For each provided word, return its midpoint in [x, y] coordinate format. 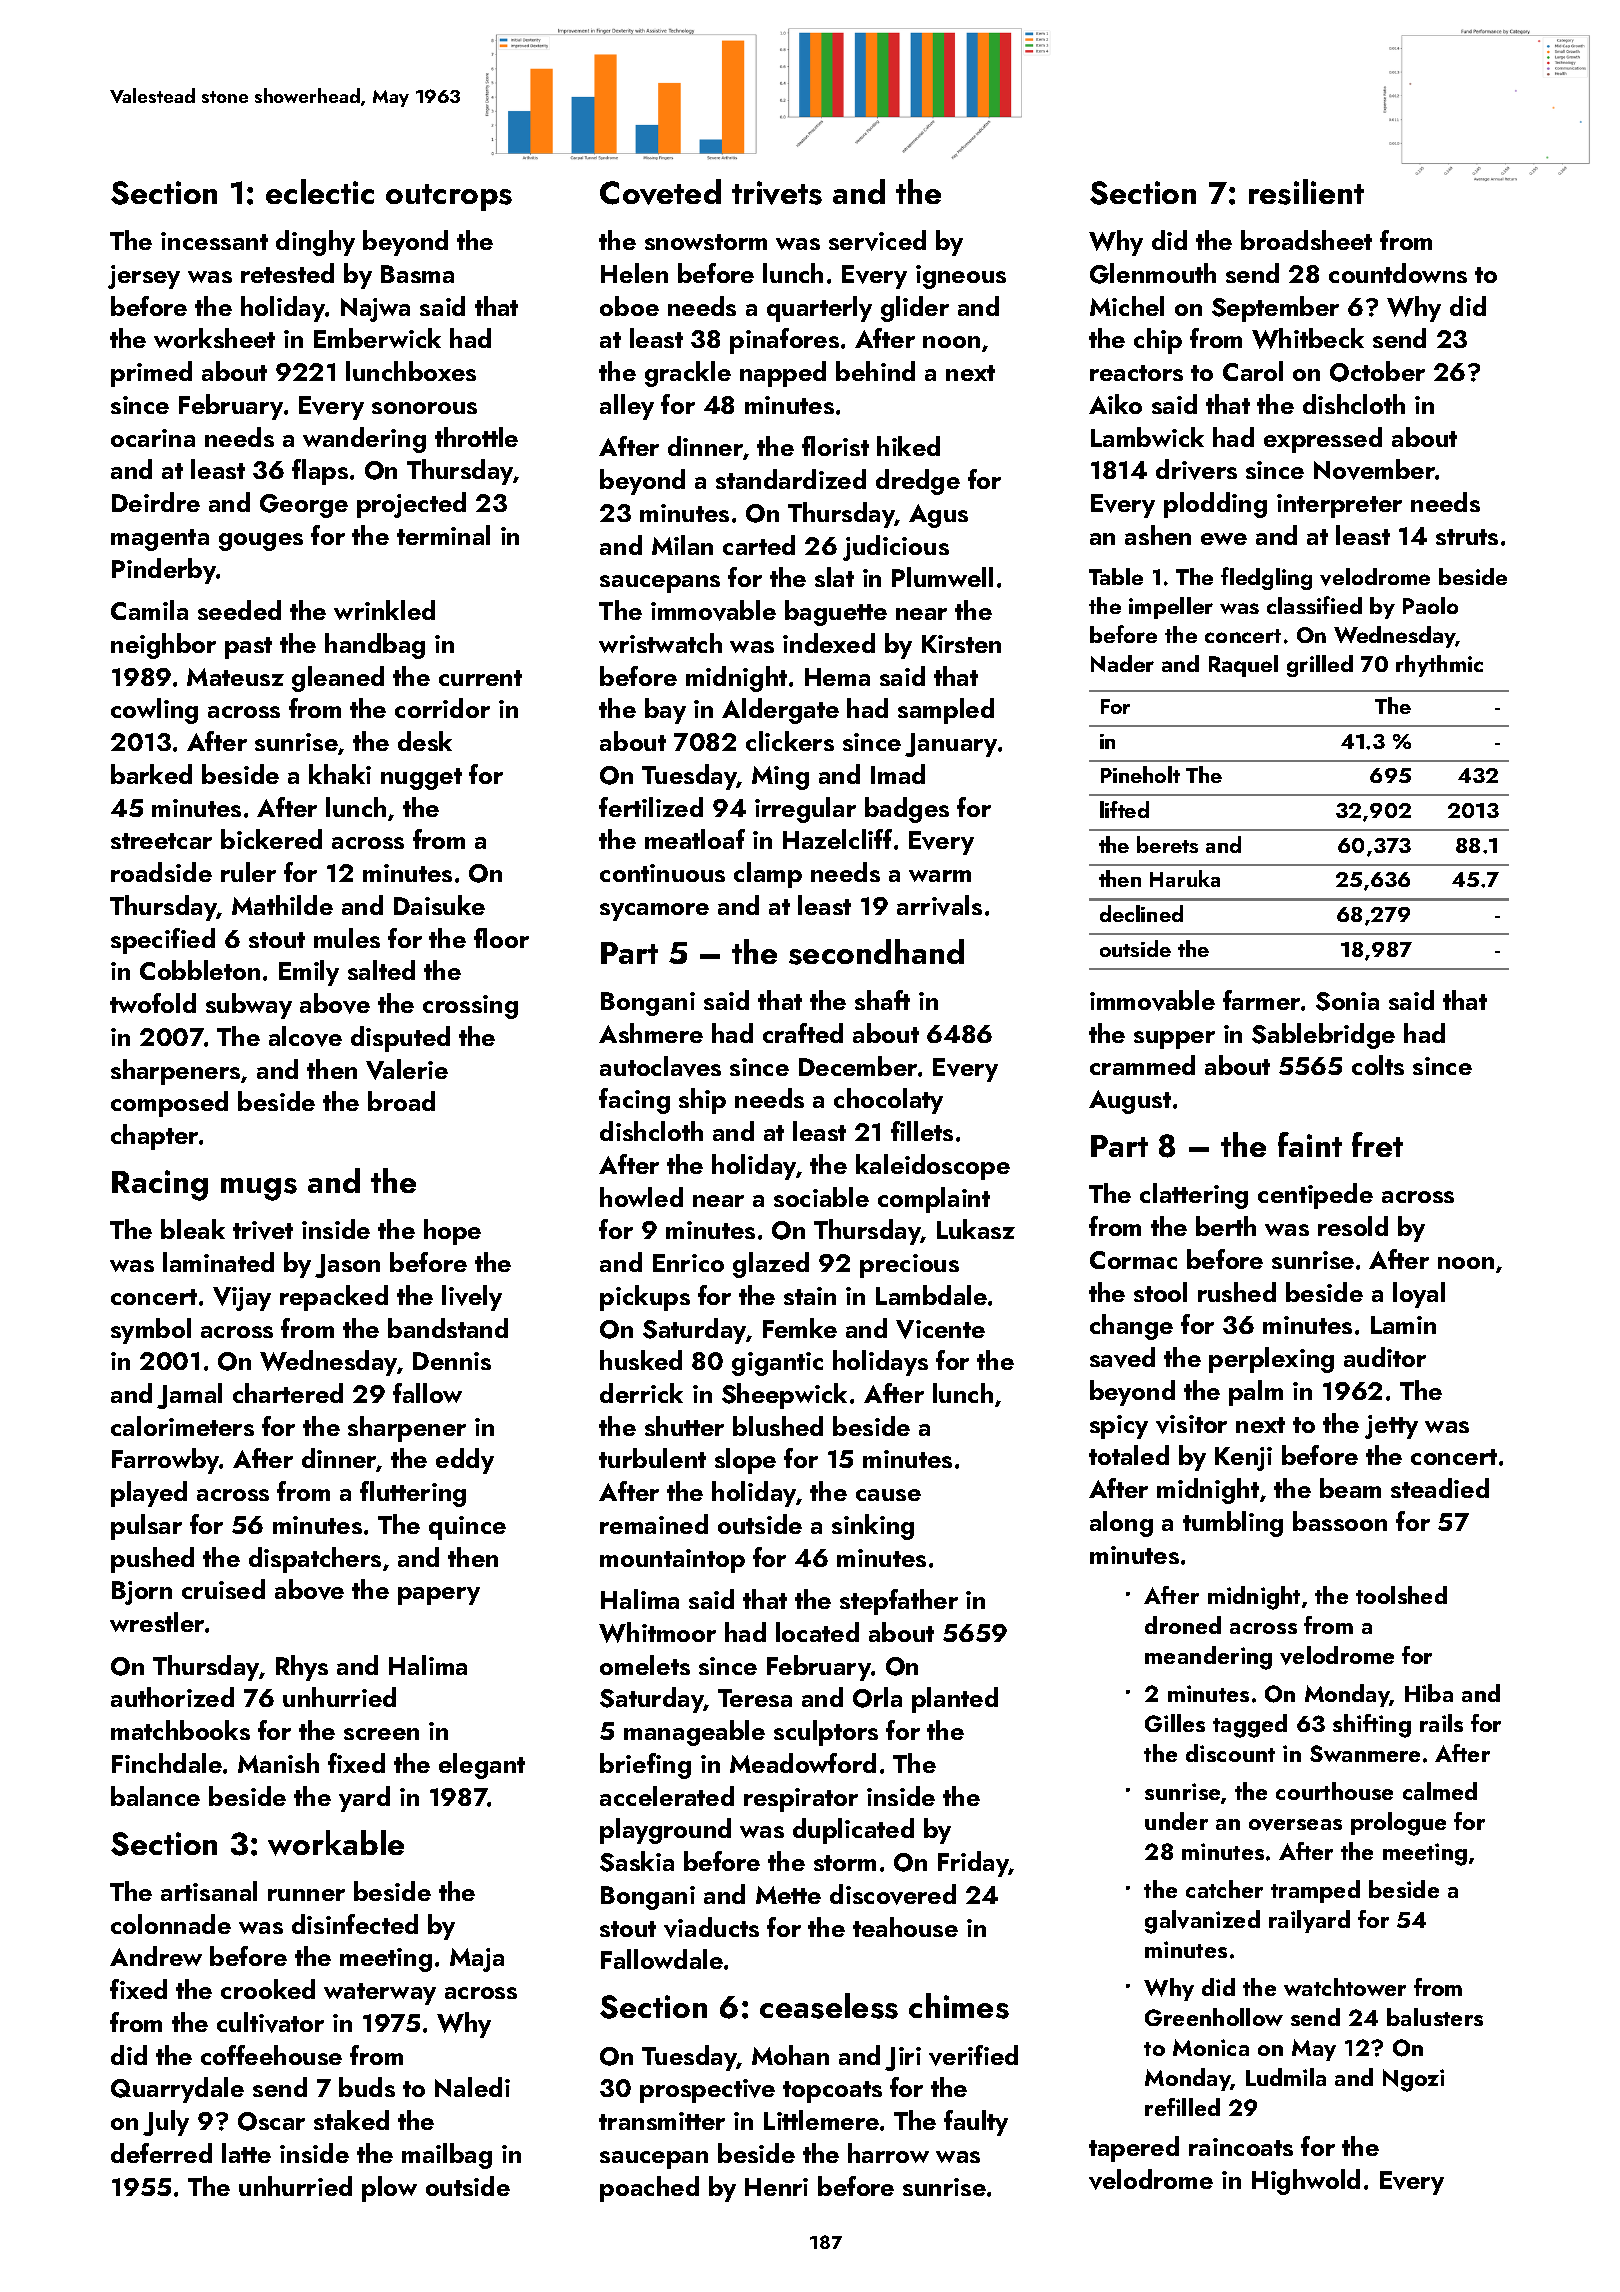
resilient [1306, 192]
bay [665, 711]
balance [155, 1796]
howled [641, 1197]
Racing [160, 1185]
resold [1353, 1226]
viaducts [711, 1927]
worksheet [214, 338]
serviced [877, 240]
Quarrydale [177, 2090]
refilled [1182, 2107]
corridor [442, 708]
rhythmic [1439, 666]
